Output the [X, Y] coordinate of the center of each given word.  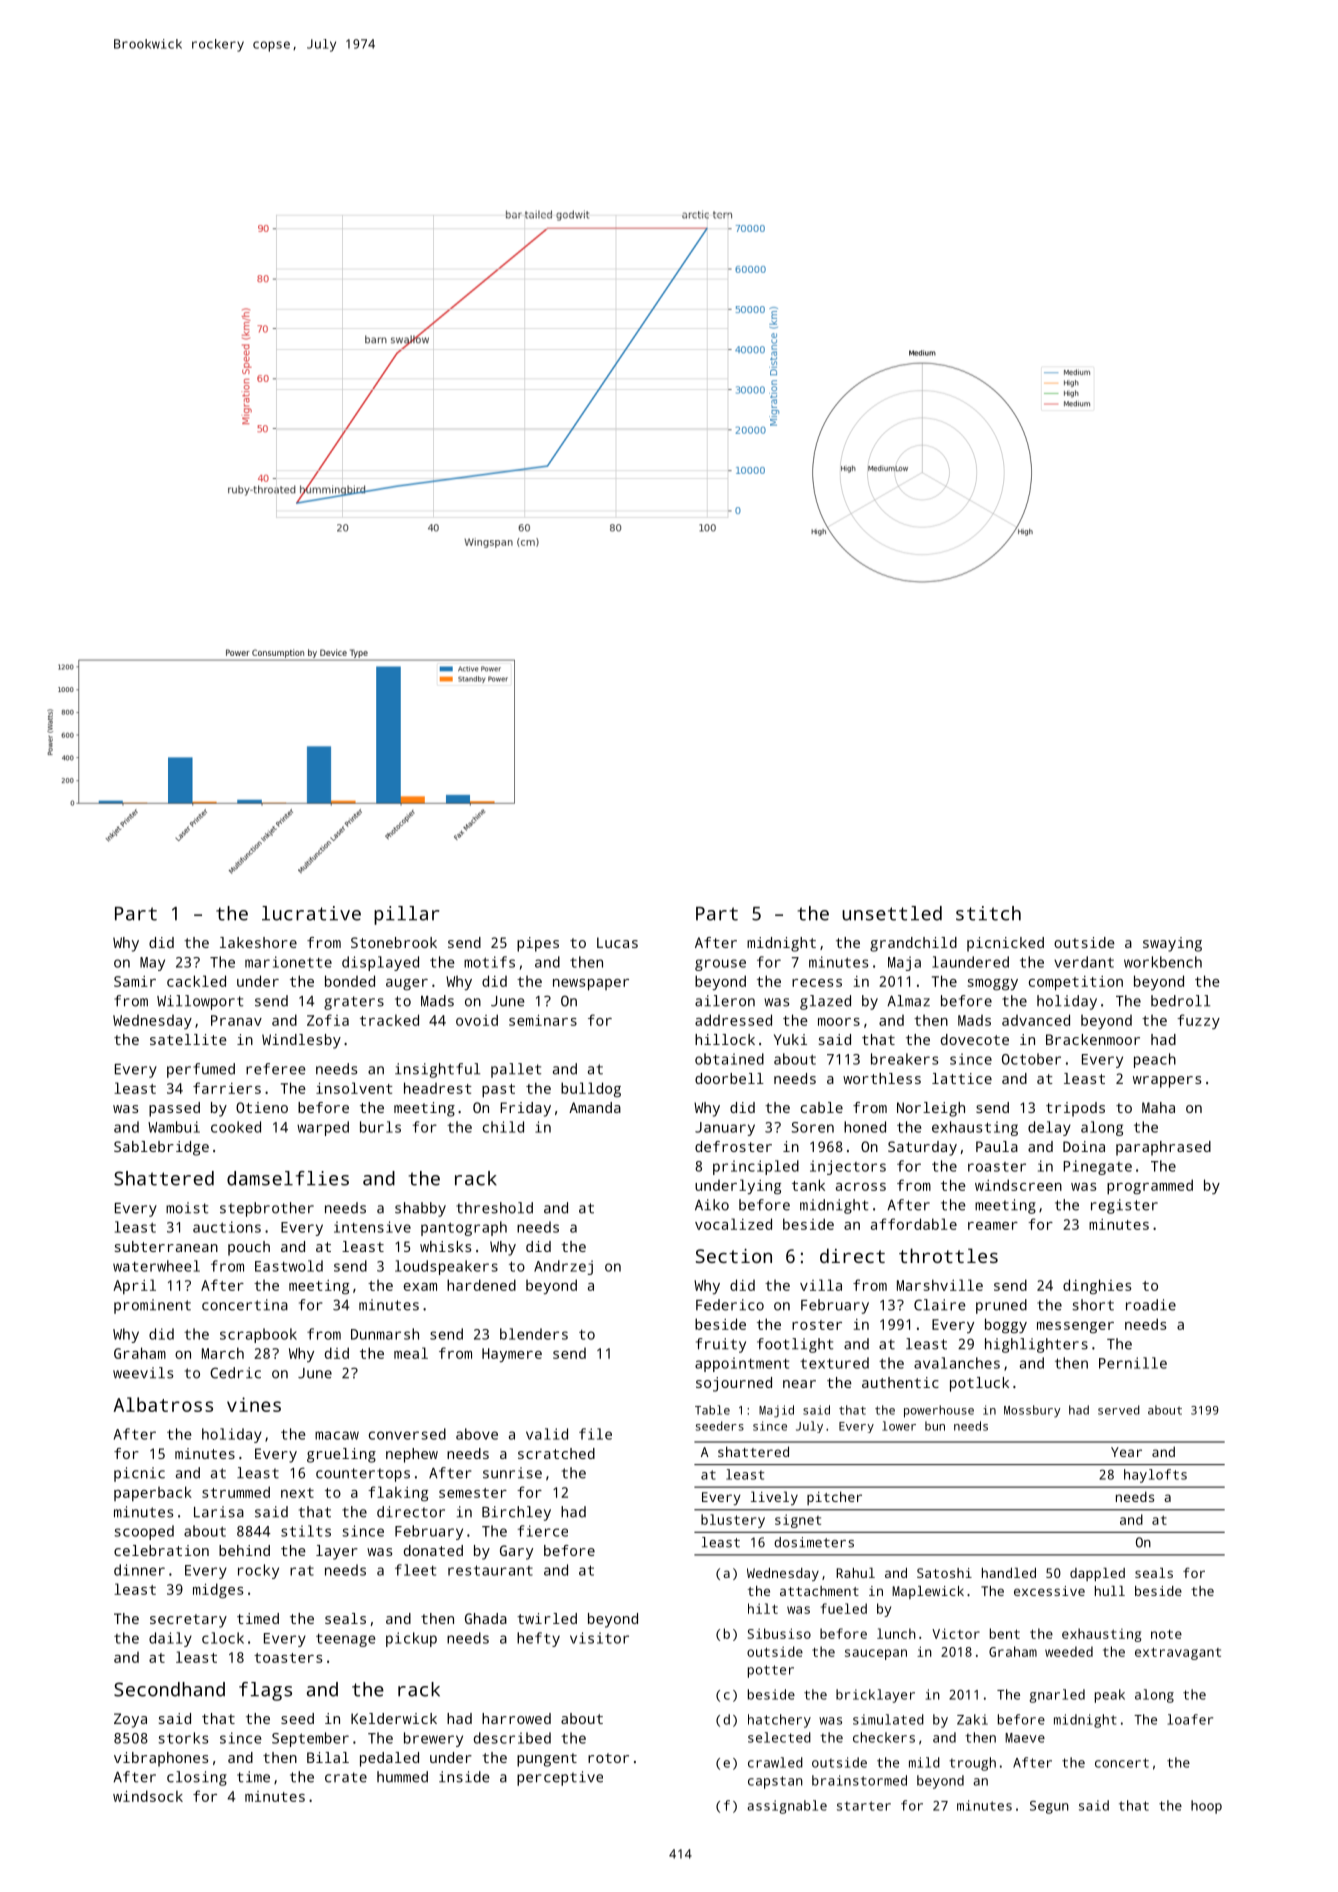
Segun [1049, 1807]
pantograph [464, 1228]
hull [1110, 1591]
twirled [547, 1618]
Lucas [617, 942]
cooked [236, 1127]
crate [346, 1777]
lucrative [311, 913]
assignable [787, 1807]
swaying [1172, 944]
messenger [1075, 1327]
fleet [415, 1570]
